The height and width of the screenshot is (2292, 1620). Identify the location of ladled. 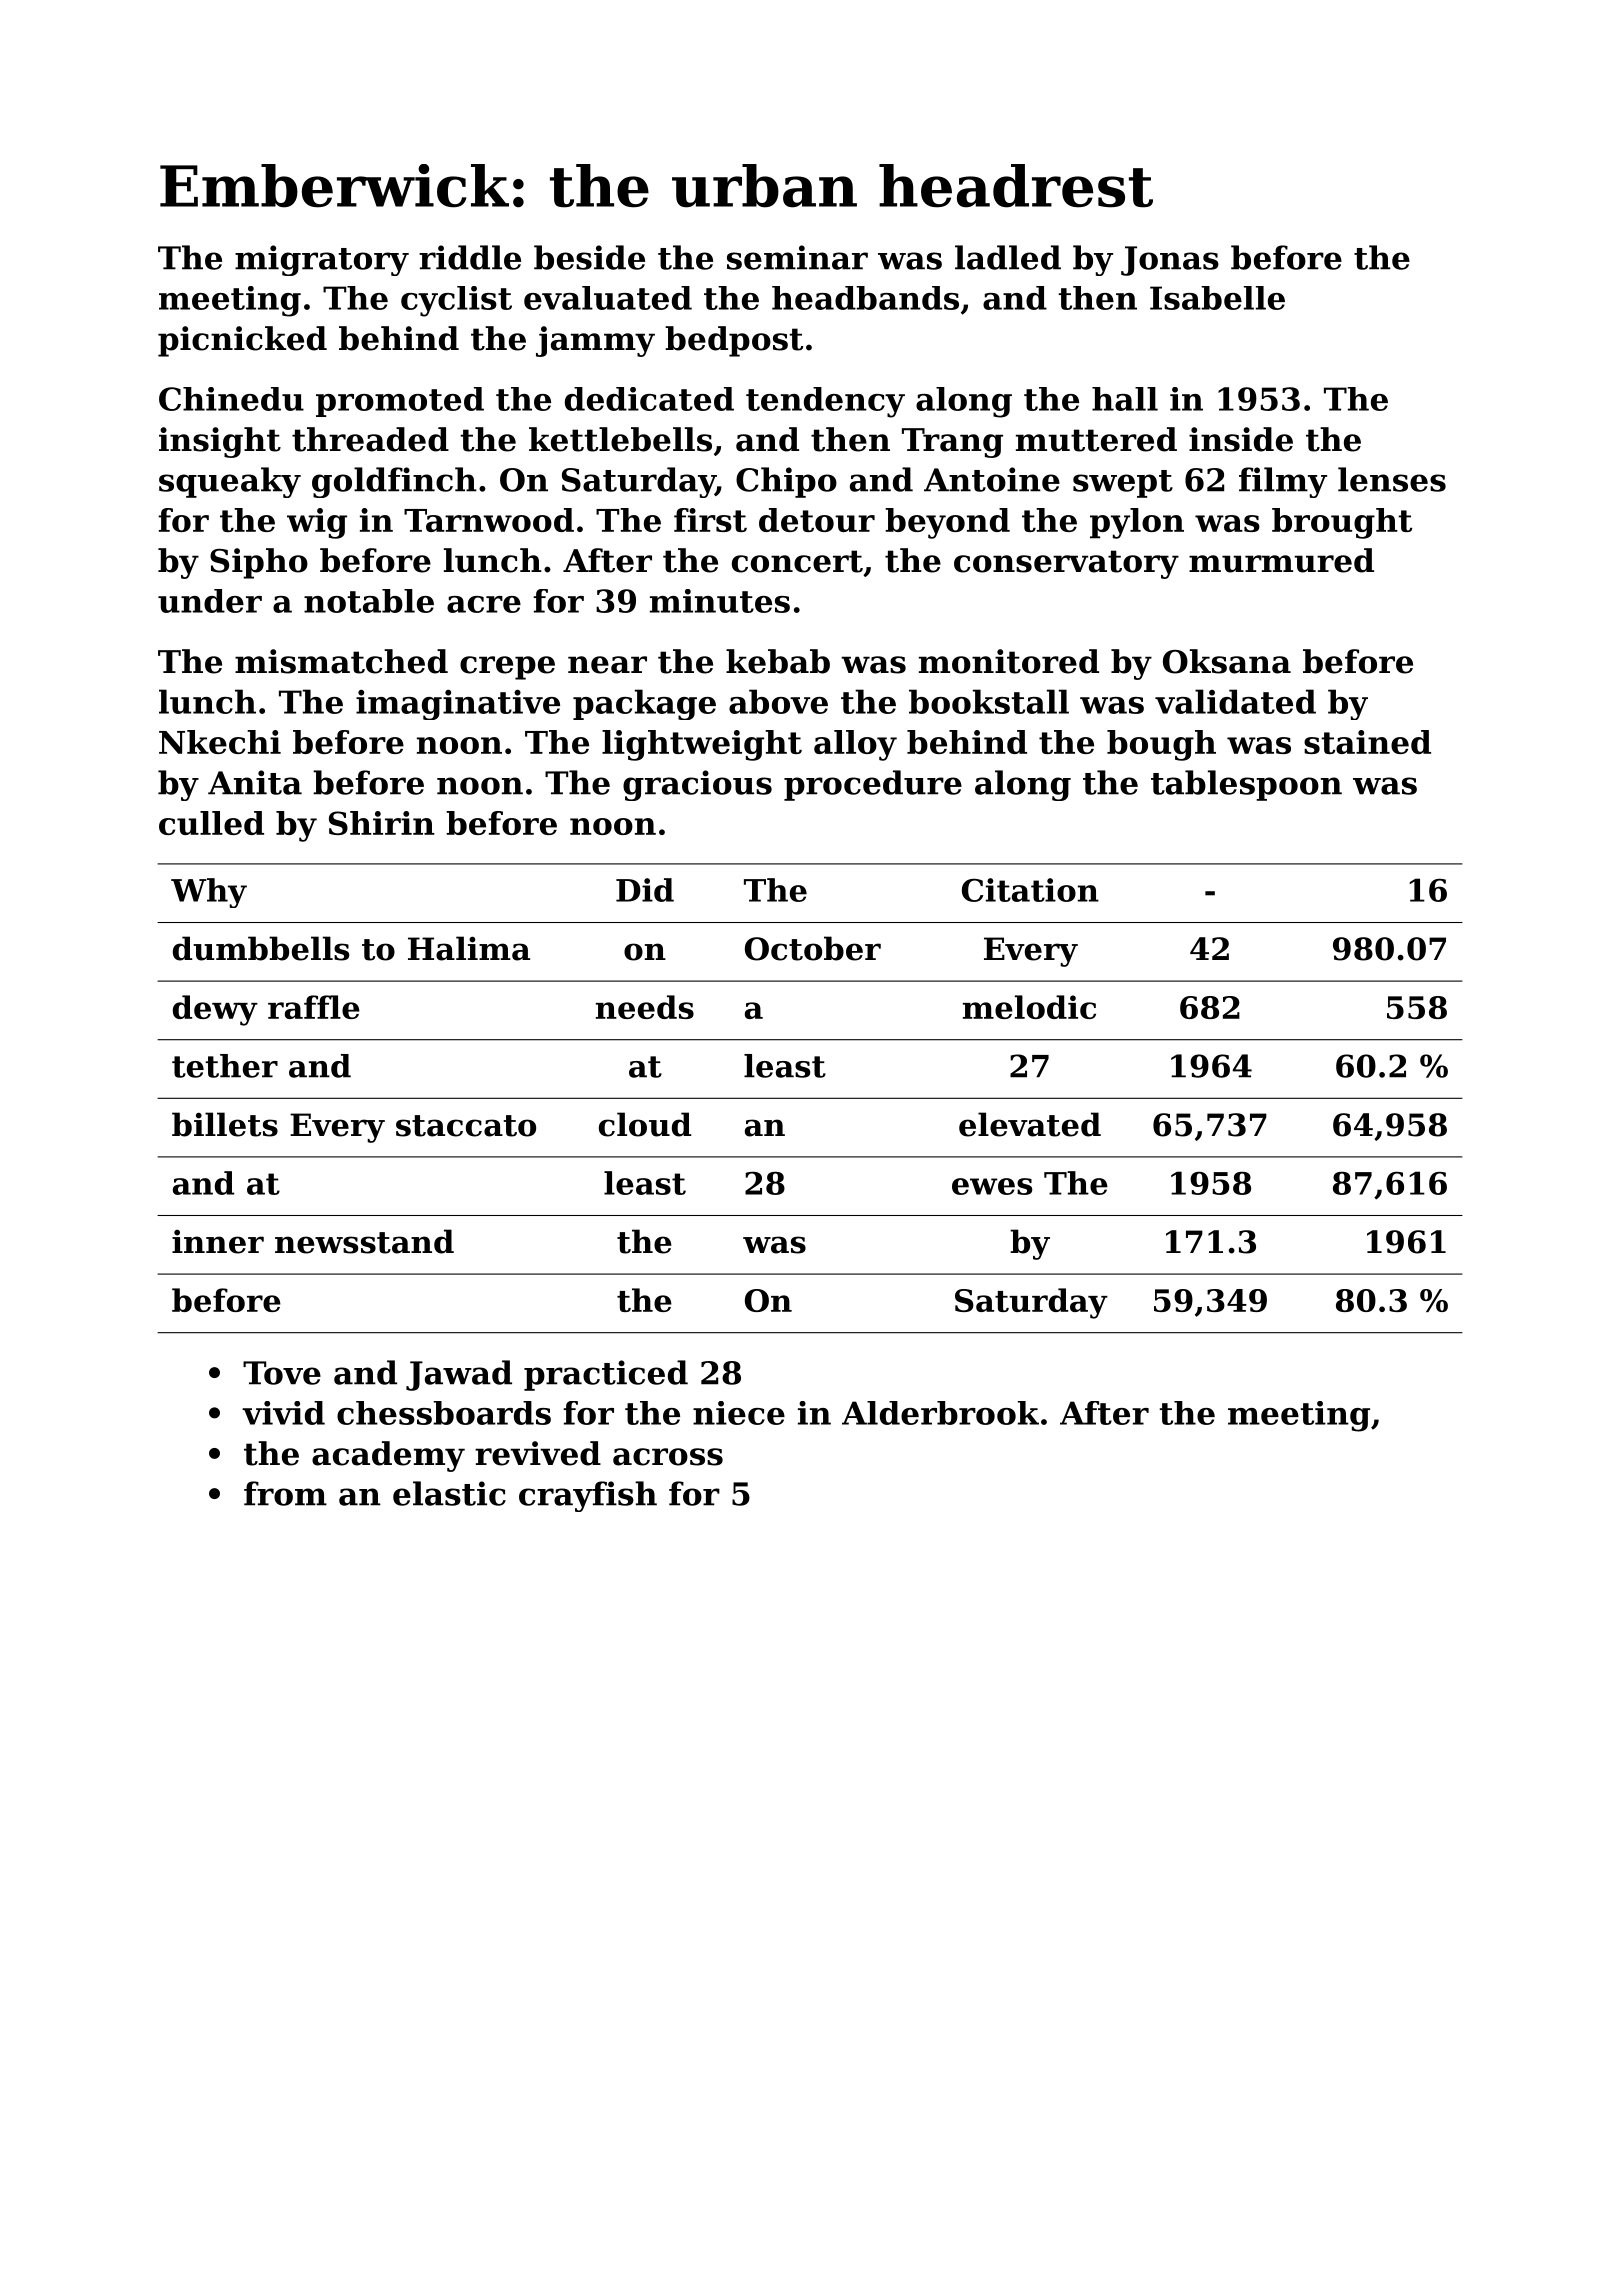
(1008, 257).
